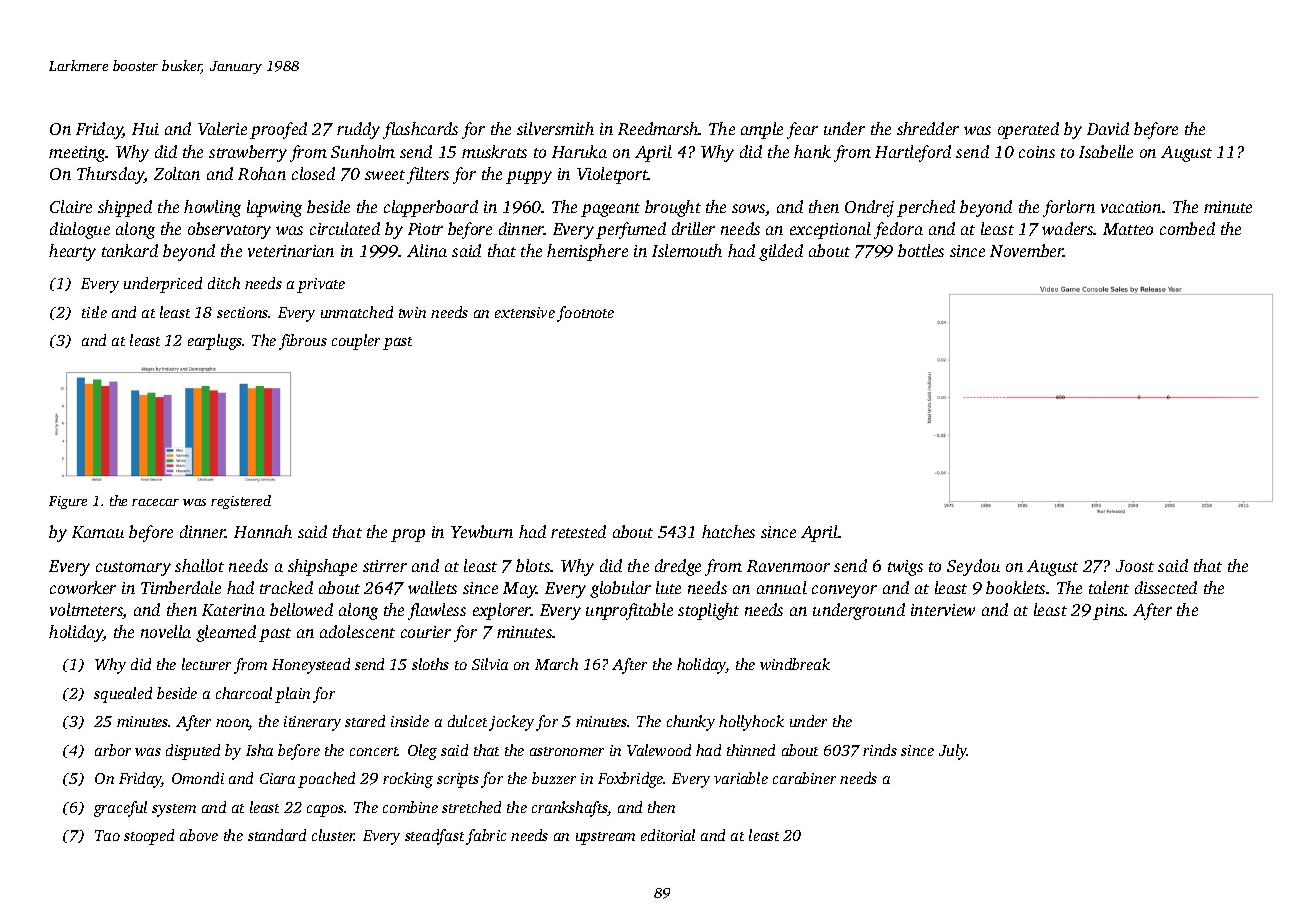 Image resolution: width=1308 pixels, height=924 pixels. Describe the element at coordinates (278, 130) in the screenshot. I see `proofed` at that location.
